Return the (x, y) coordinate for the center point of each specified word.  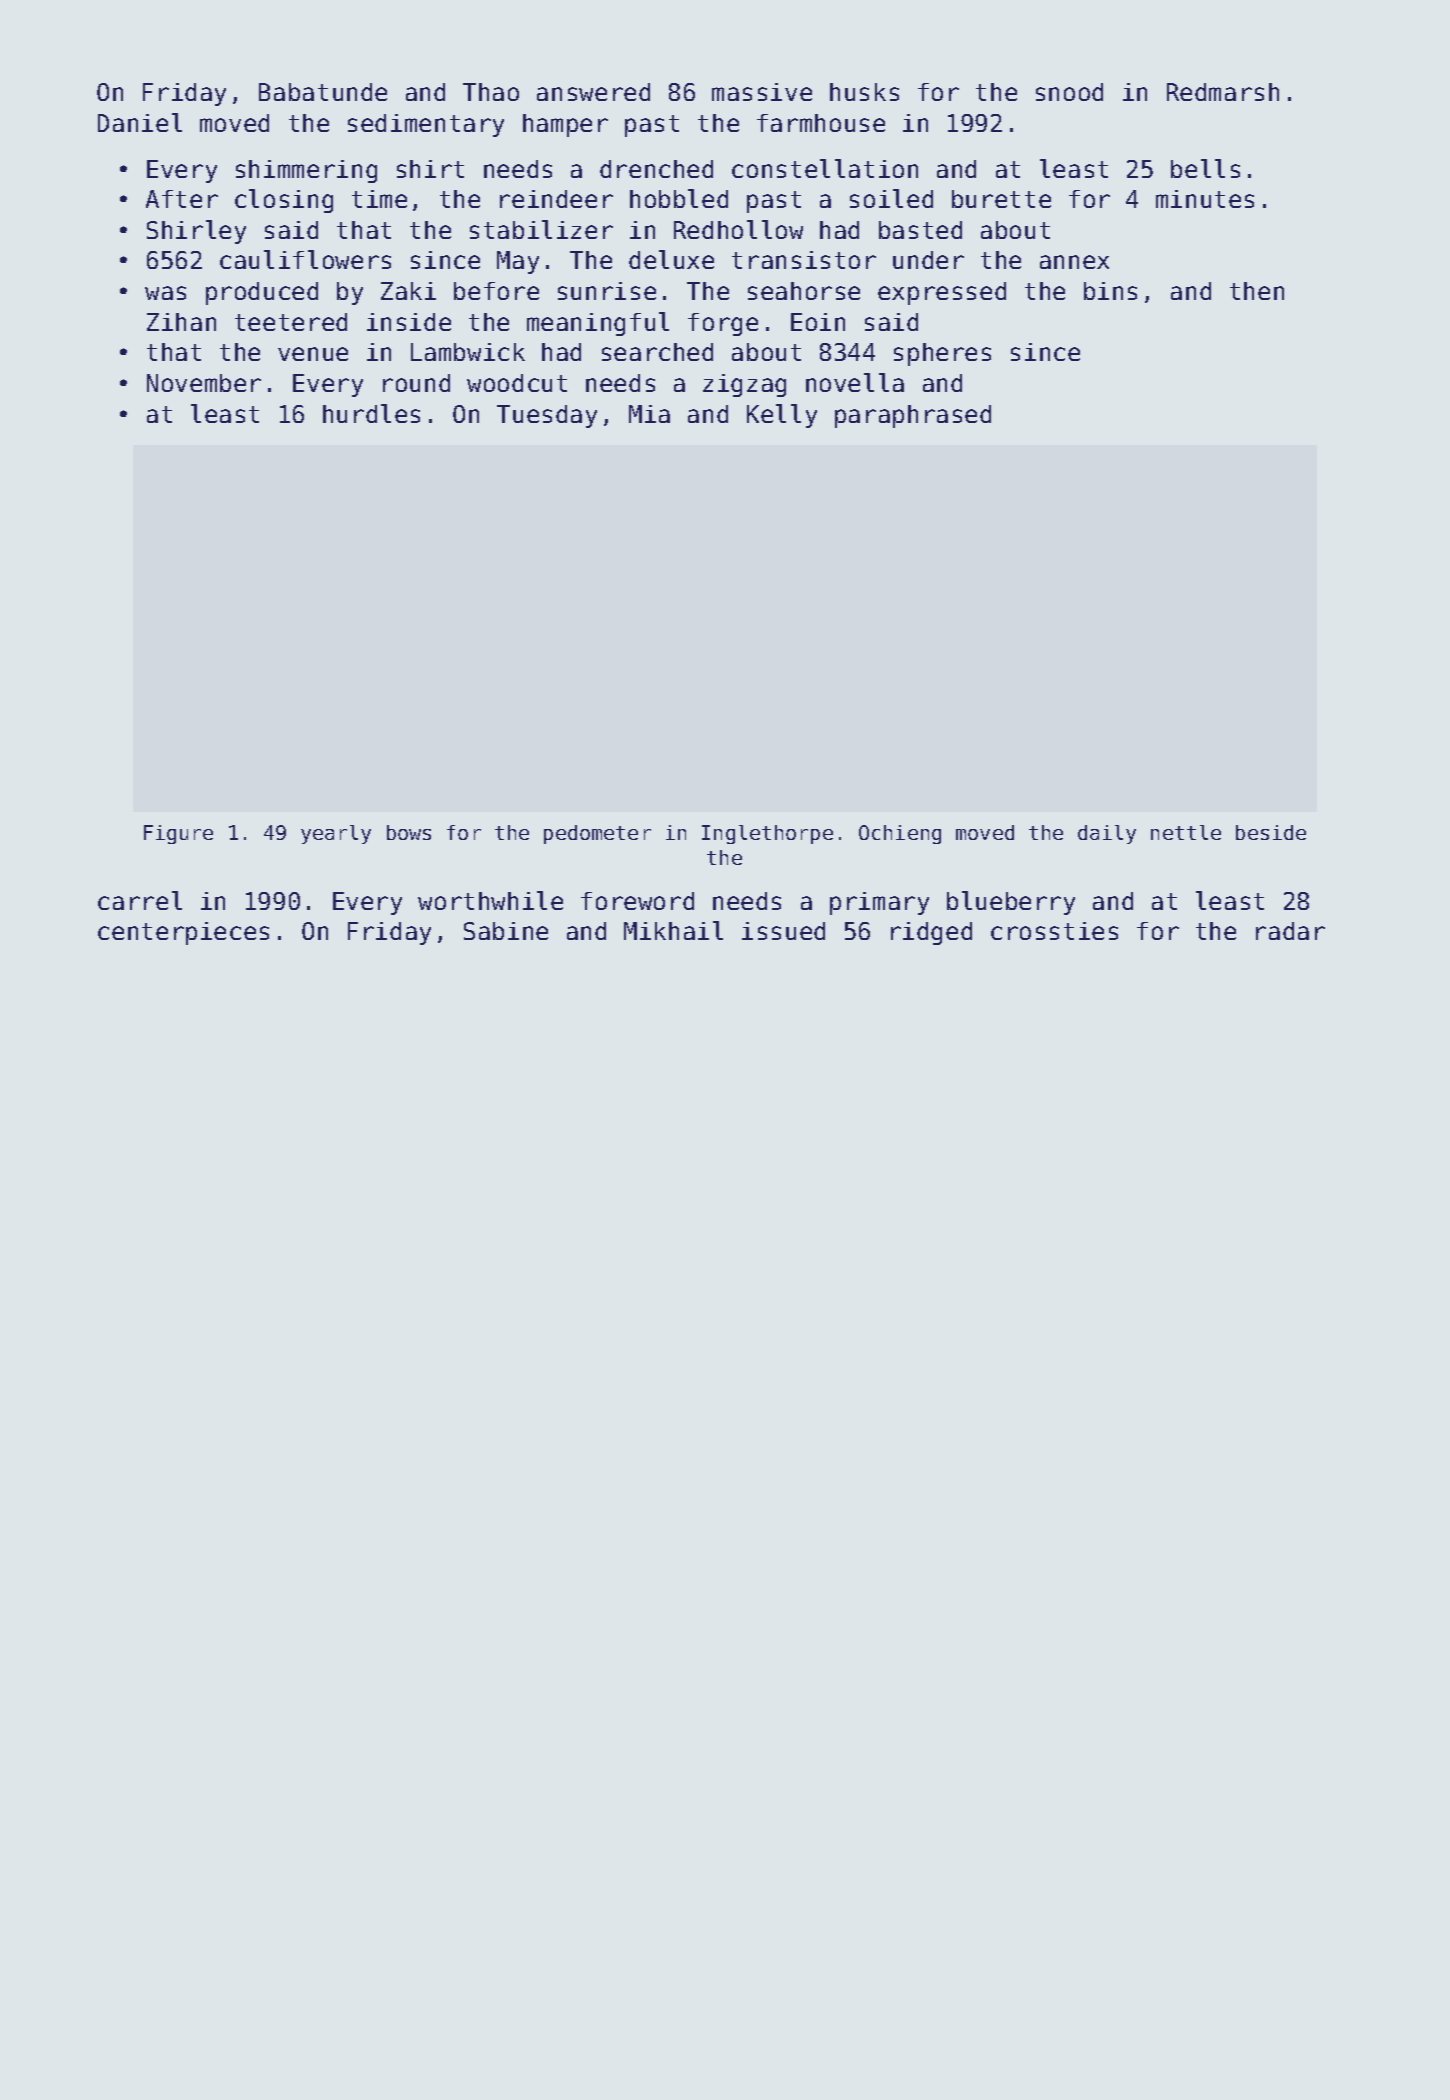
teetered (291, 322)
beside (1271, 832)
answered (593, 92)
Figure (178, 834)
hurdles (371, 413)
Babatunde (323, 92)
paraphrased (913, 416)
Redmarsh (1223, 92)
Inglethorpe (767, 834)
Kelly (782, 416)
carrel (140, 900)
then (1257, 291)
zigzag (744, 385)
